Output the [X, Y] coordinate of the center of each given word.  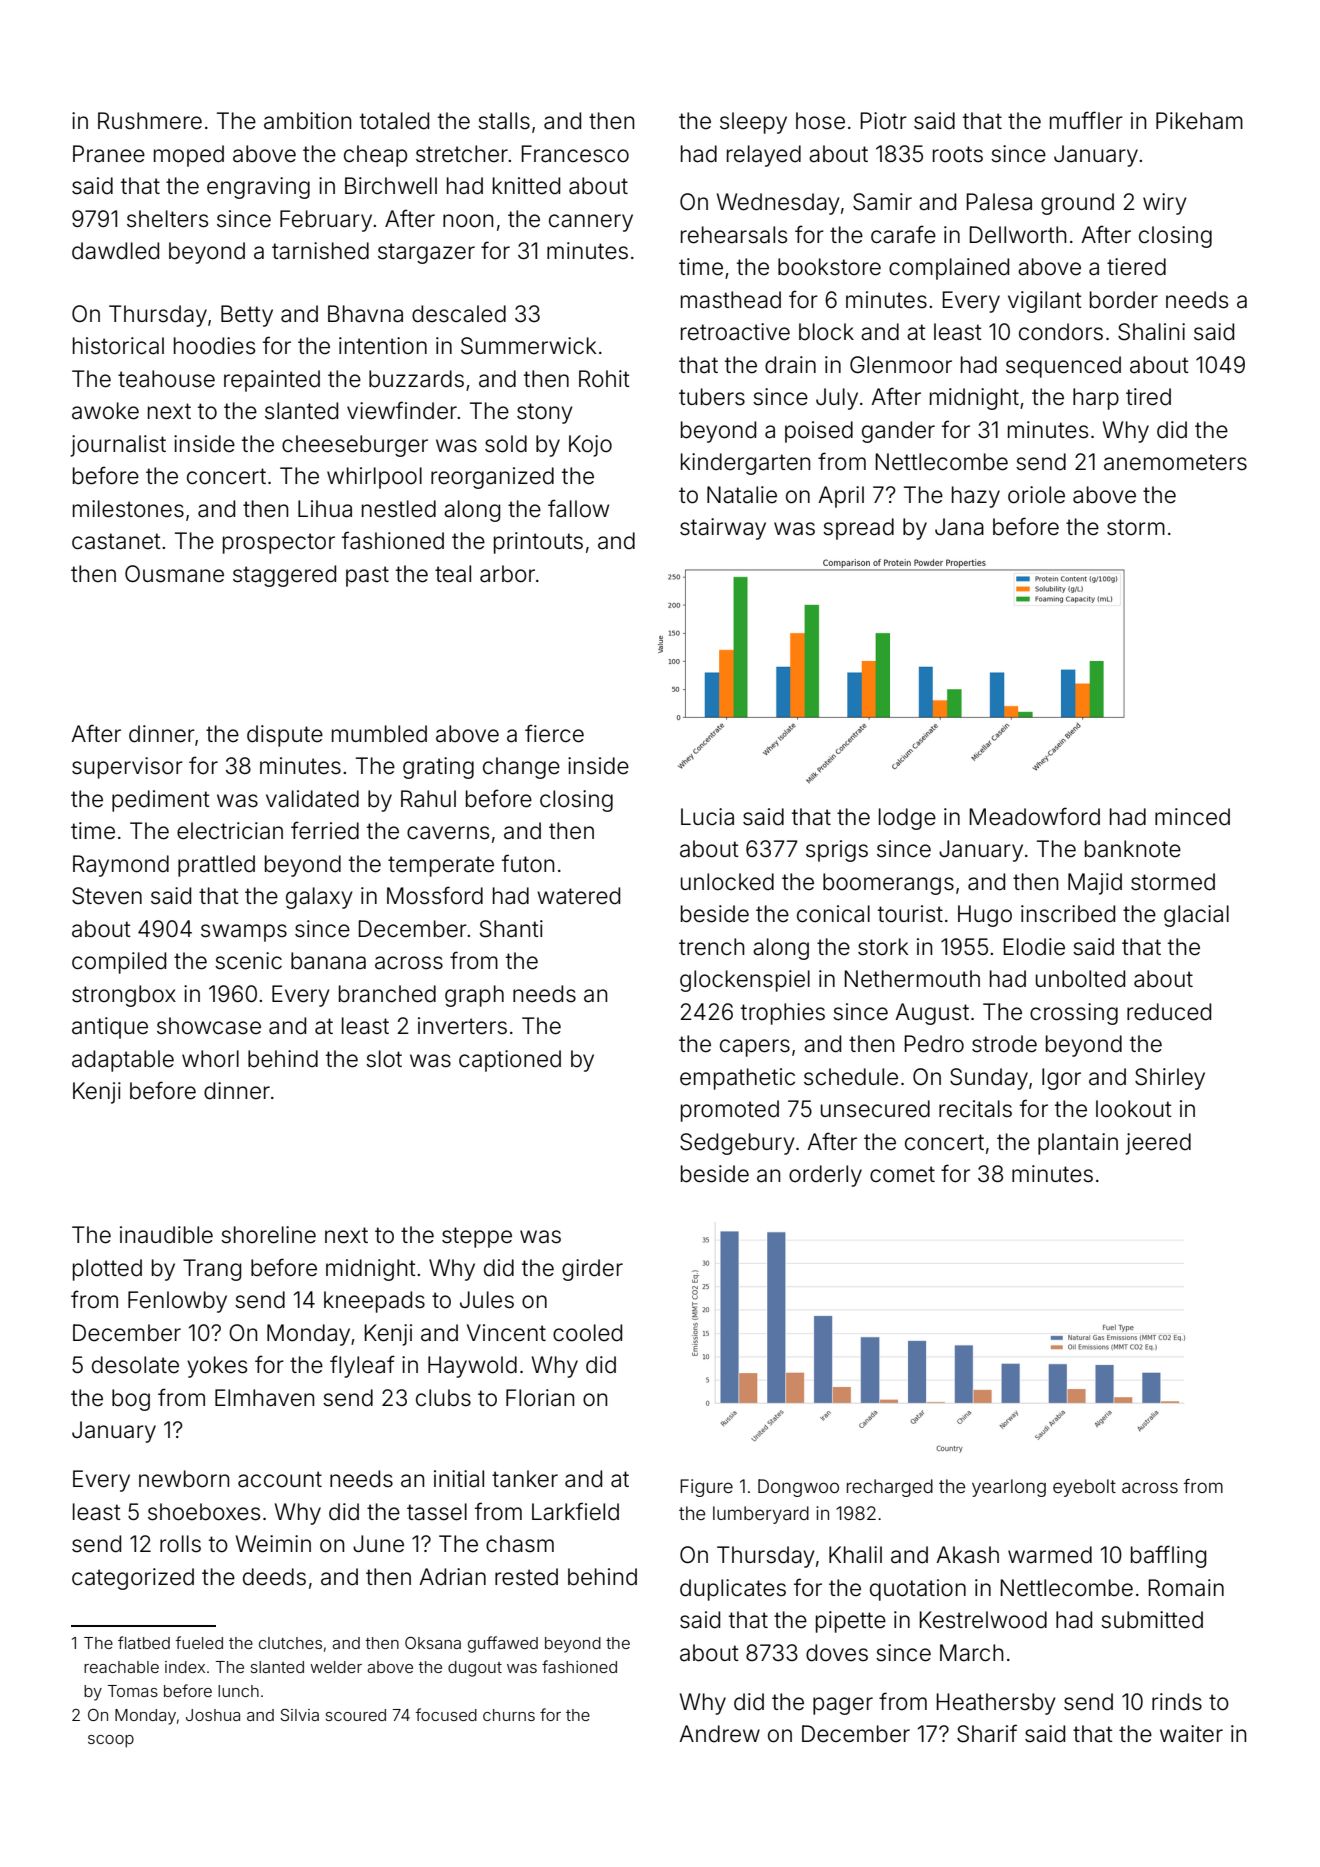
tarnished [320, 251]
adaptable [123, 1061]
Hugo [985, 916]
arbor [507, 574]
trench [712, 947]
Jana [959, 527]
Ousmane [174, 574]
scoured [356, 1715]
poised [819, 432]
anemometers [1175, 462]
